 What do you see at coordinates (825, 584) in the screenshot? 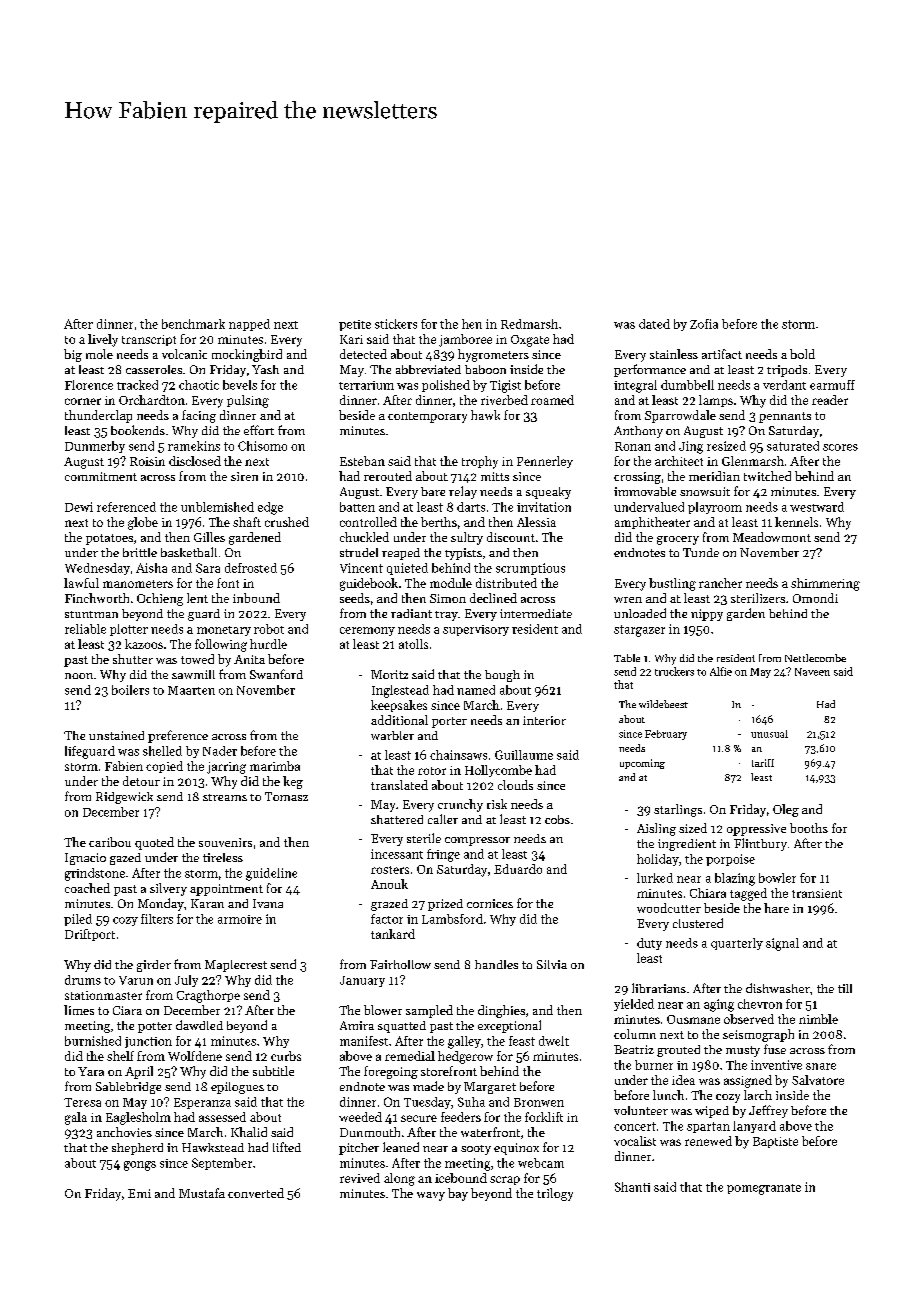
I see `shimmering` at bounding box center [825, 584].
